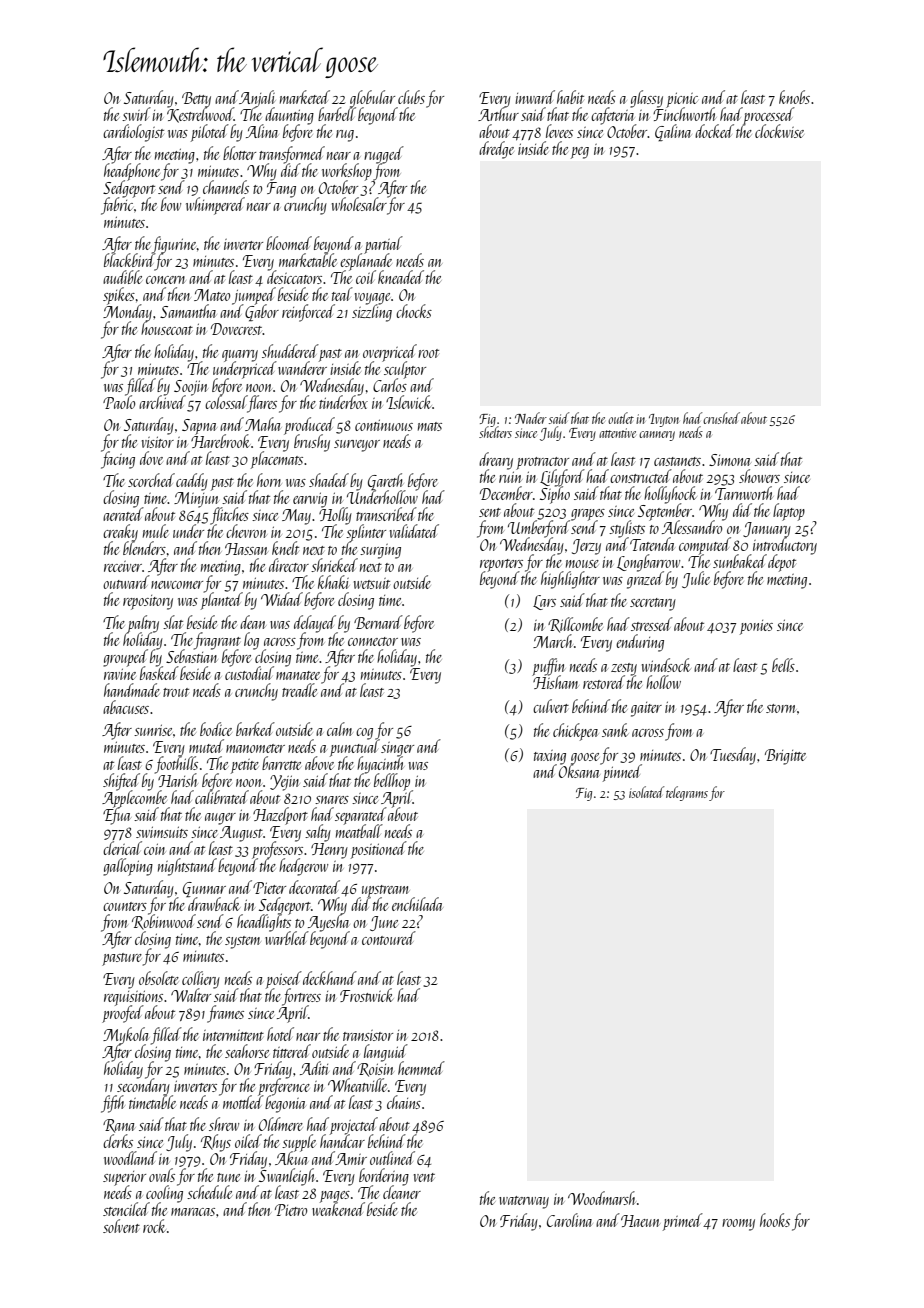 The height and width of the screenshot is (1308, 924). What do you see at coordinates (550, 757) in the screenshot?
I see `taxing` at bounding box center [550, 757].
